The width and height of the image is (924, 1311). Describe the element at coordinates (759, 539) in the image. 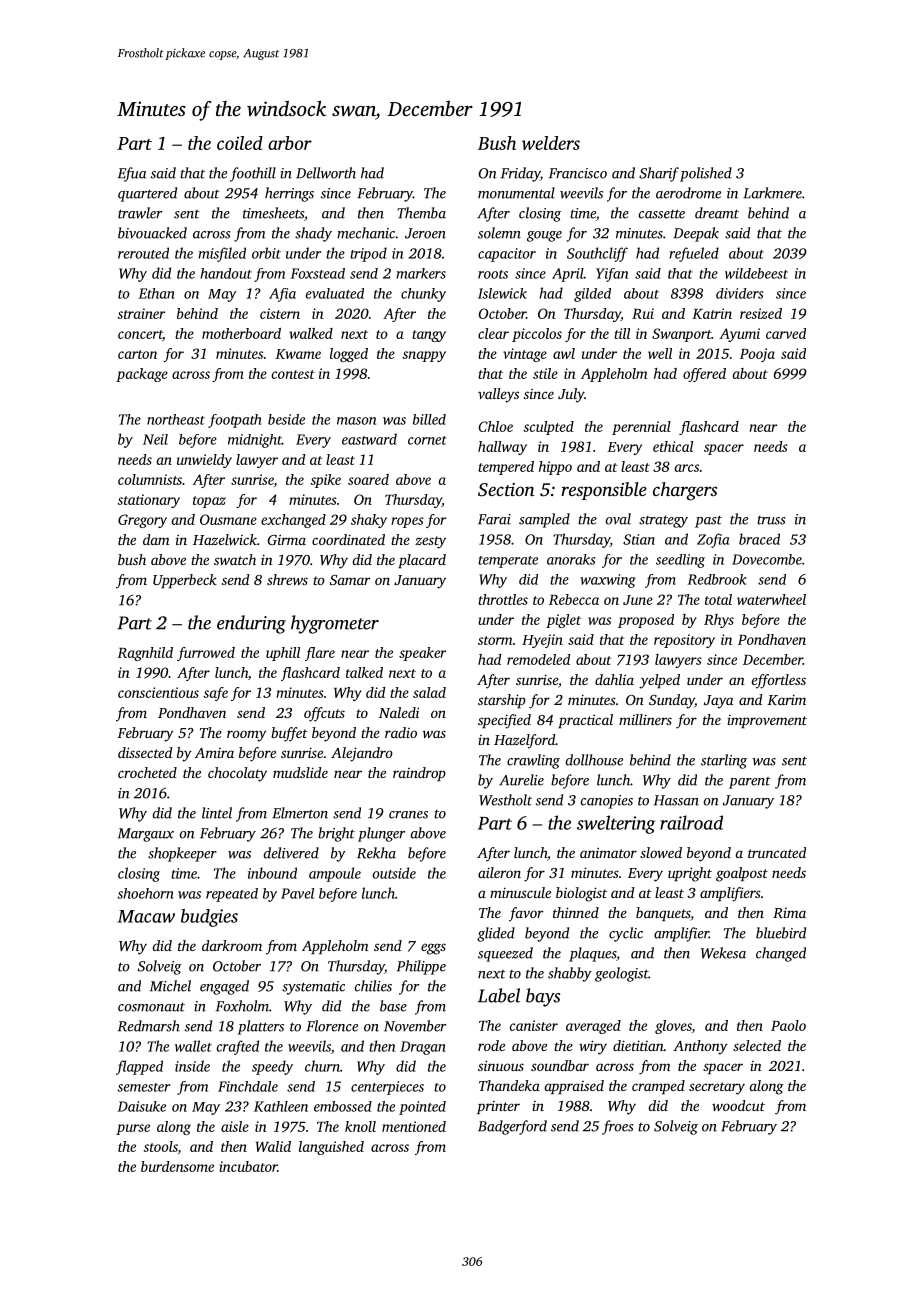

I see `braced` at that location.
